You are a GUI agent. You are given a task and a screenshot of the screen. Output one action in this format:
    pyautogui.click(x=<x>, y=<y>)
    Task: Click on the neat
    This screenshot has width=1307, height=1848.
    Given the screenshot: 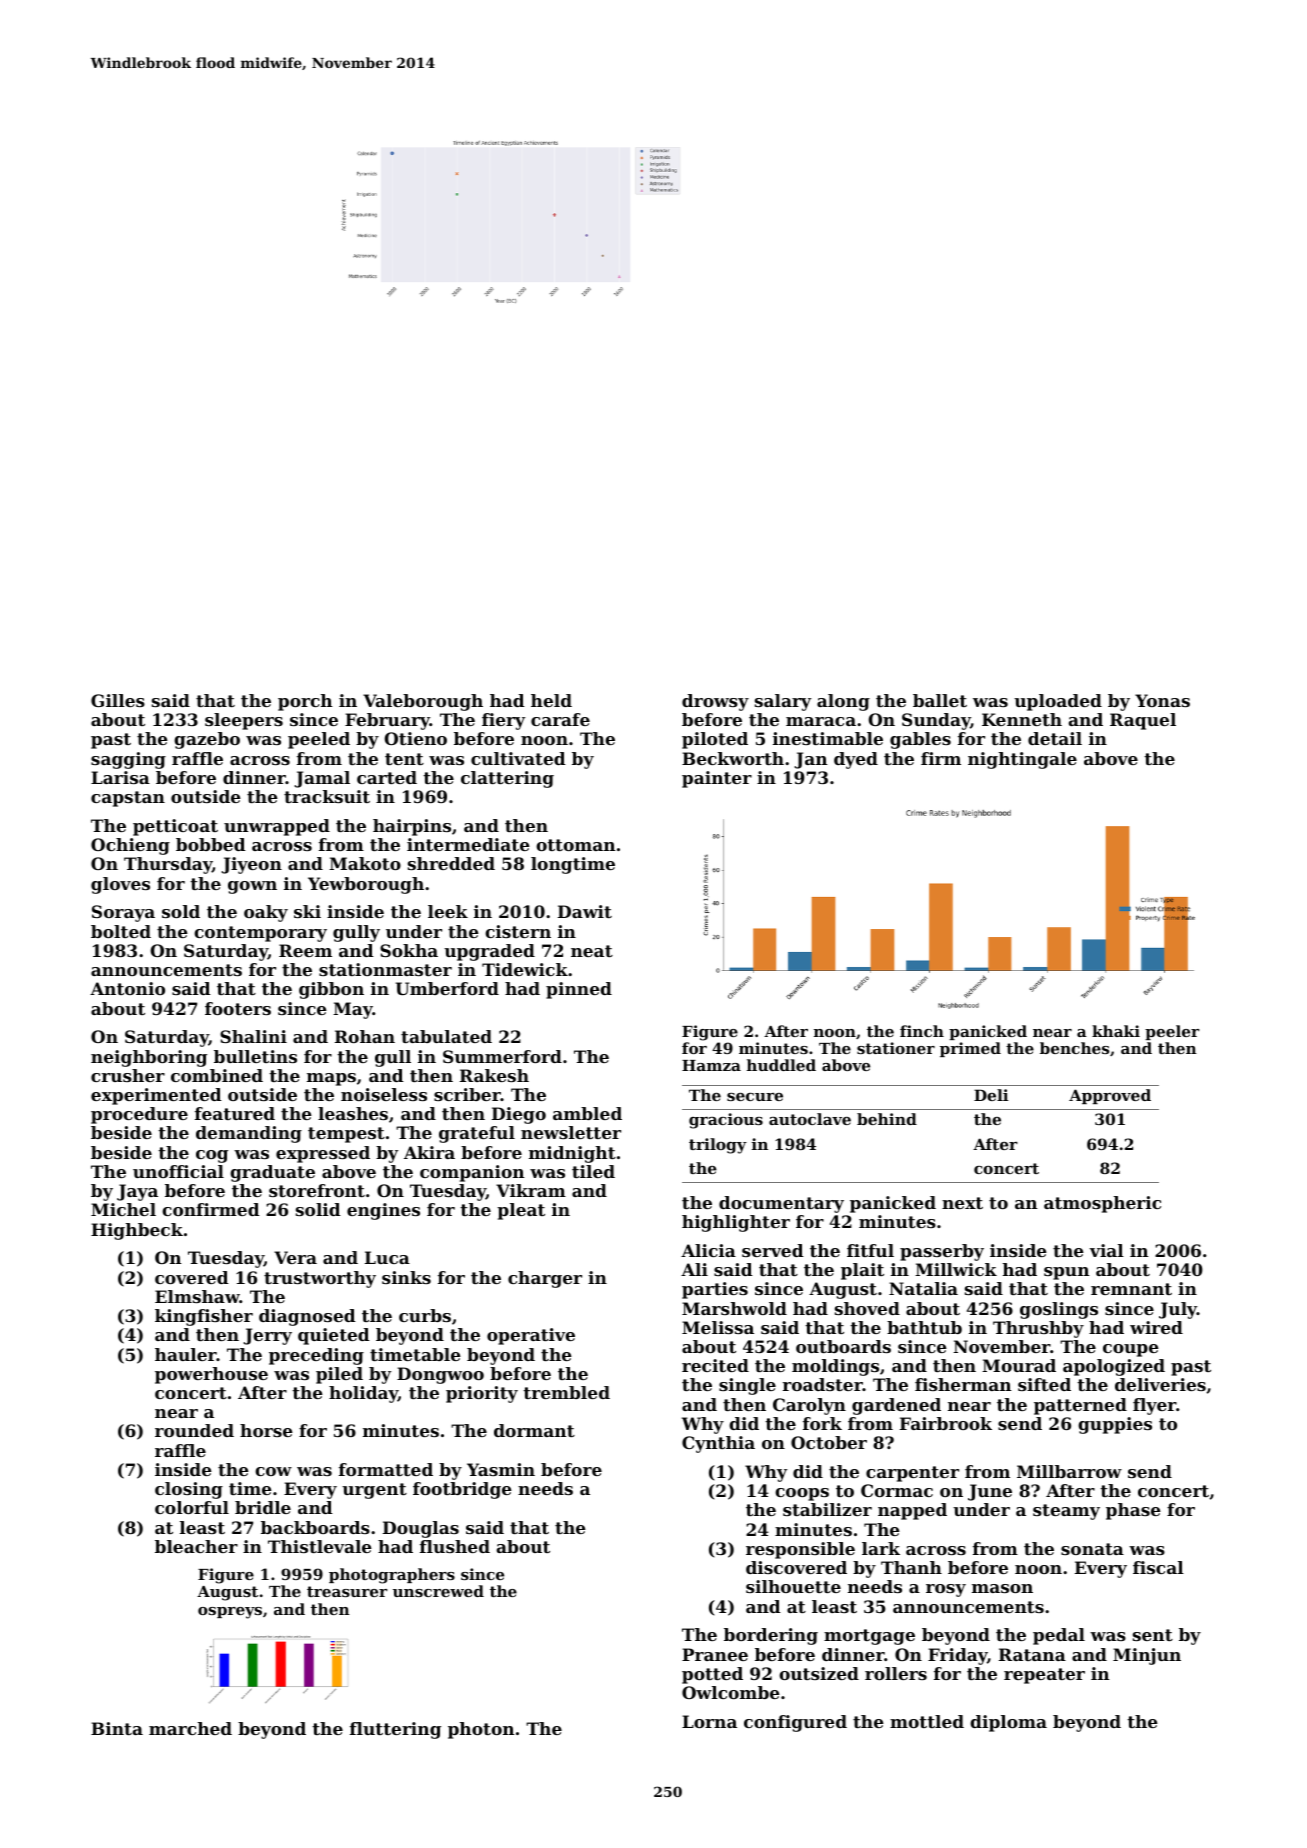 What is the action you would take?
    pyautogui.click(x=592, y=951)
